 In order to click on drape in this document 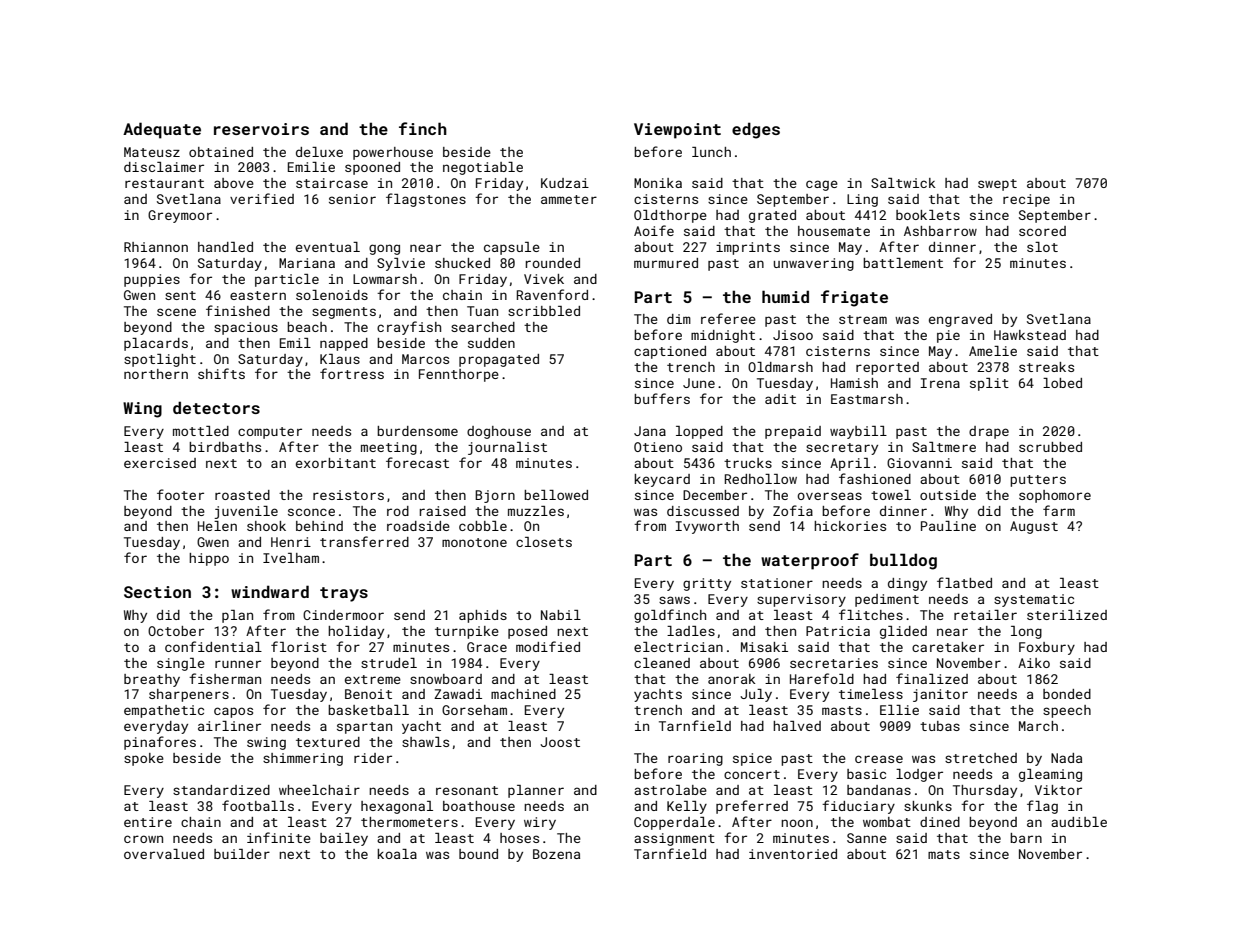, I will do `click(989, 432)`.
